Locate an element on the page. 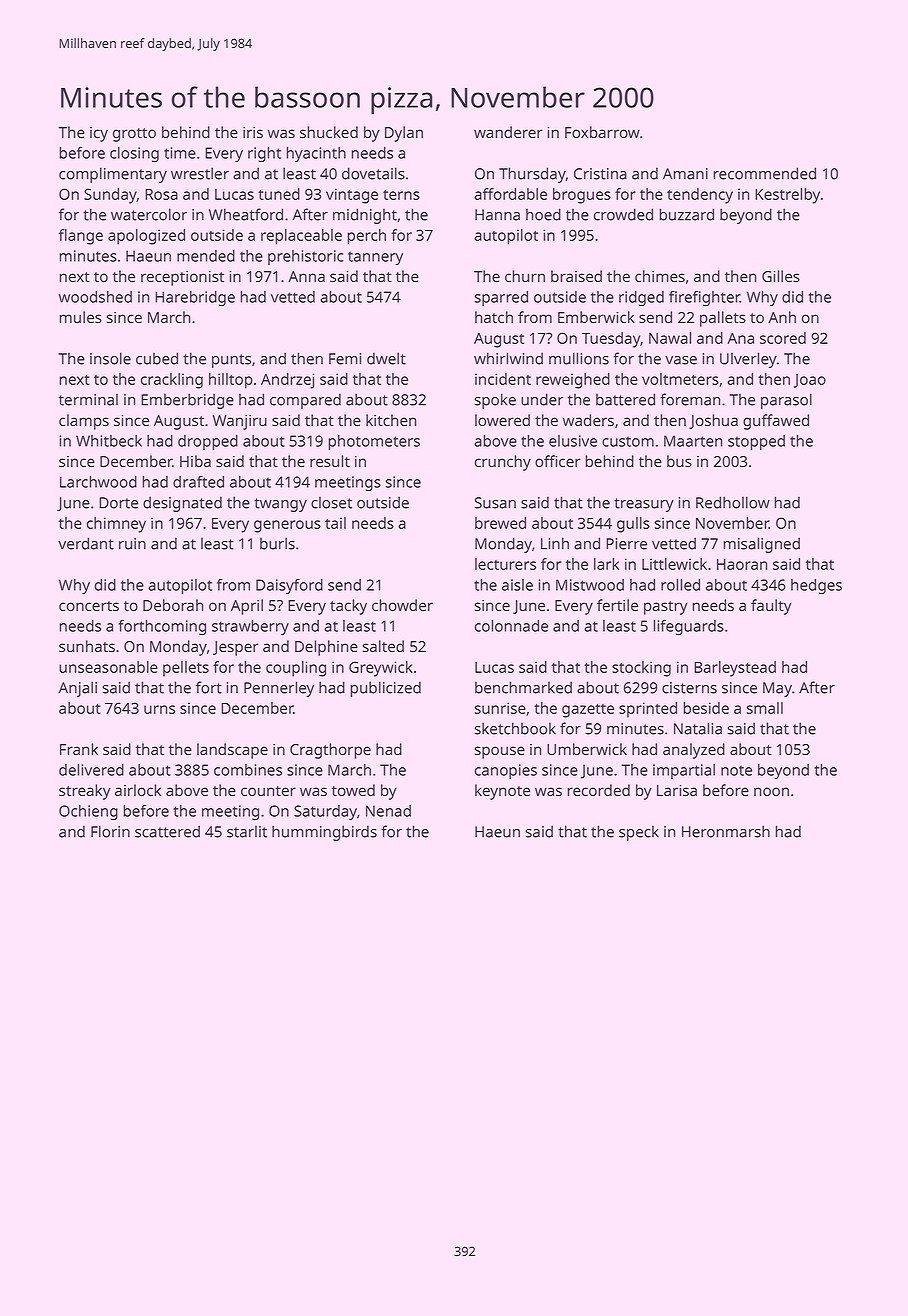 The width and height of the page is (908, 1316). Nenad is located at coordinates (388, 811).
